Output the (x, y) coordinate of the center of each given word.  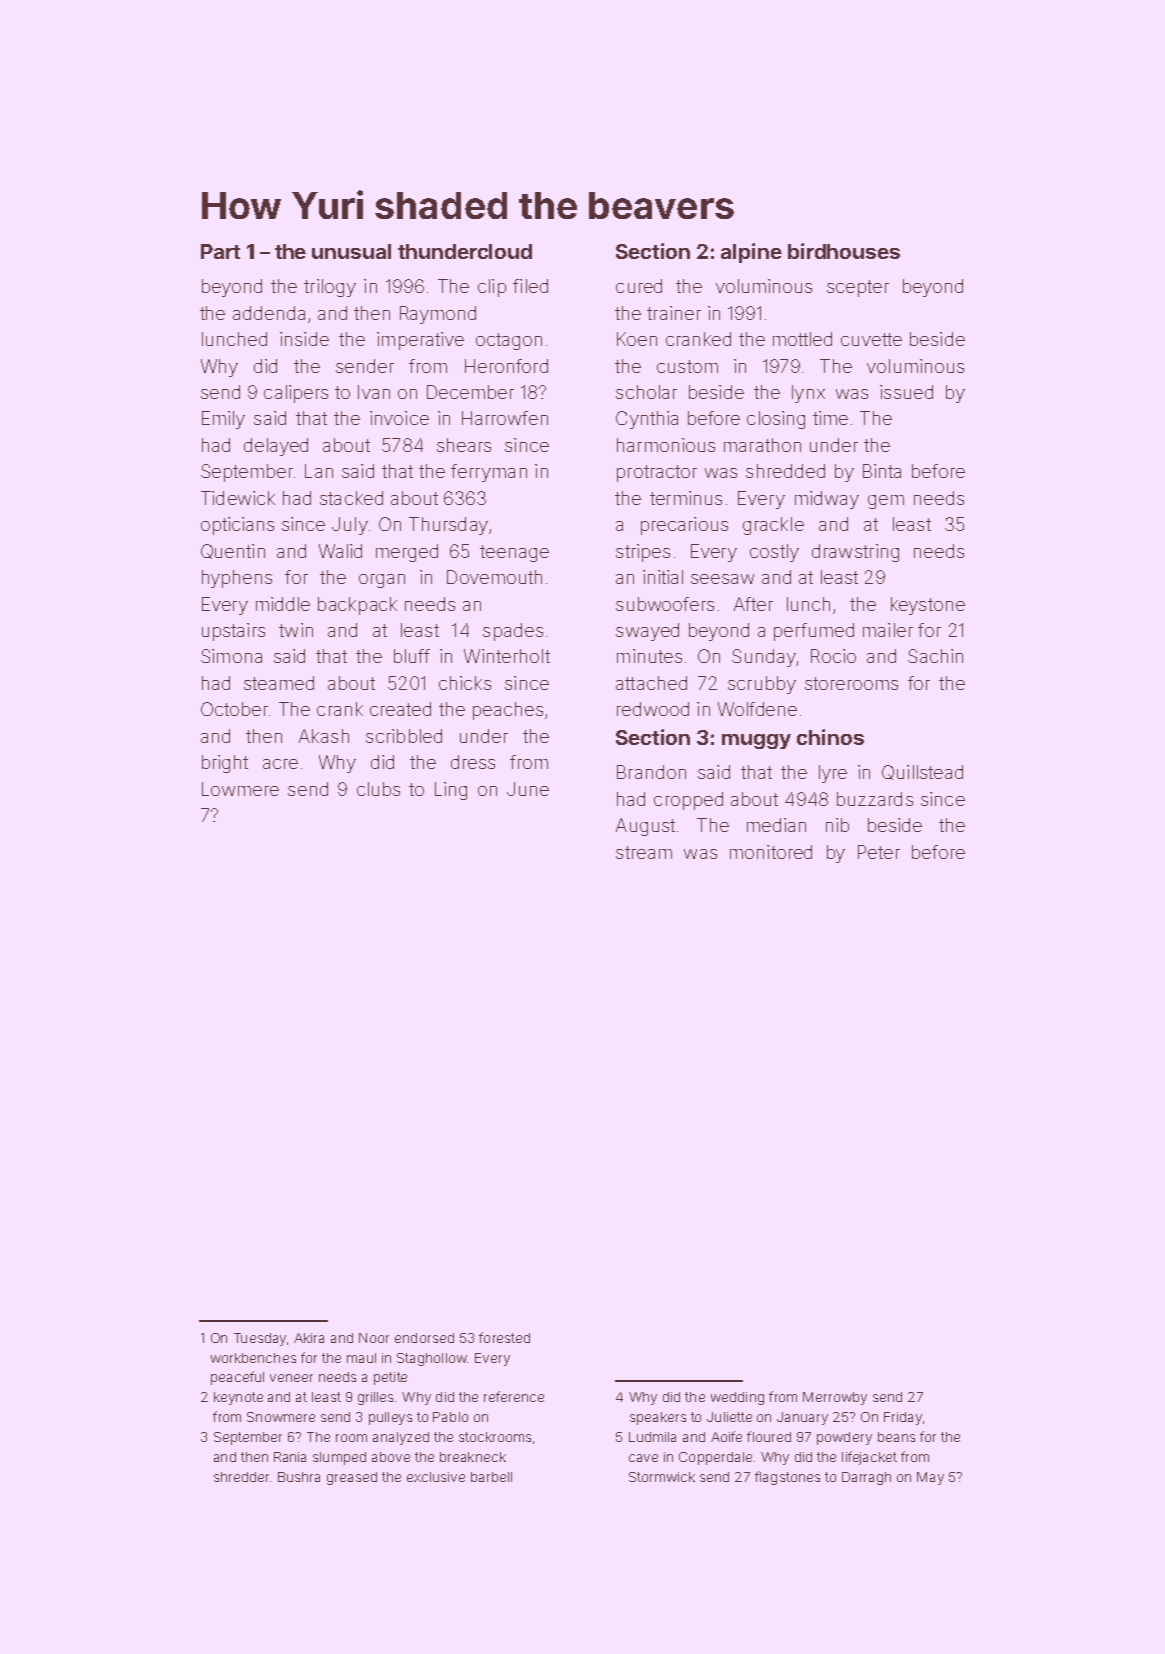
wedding (737, 1398)
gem (886, 502)
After (753, 604)
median (776, 825)
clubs (378, 789)
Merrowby (835, 1398)
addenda (269, 313)
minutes (649, 656)
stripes (643, 553)
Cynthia (647, 420)
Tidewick (238, 498)
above (391, 1457)
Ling (451, 791)
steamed (279, 683)
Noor (374, 1338)
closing (776, 420)
